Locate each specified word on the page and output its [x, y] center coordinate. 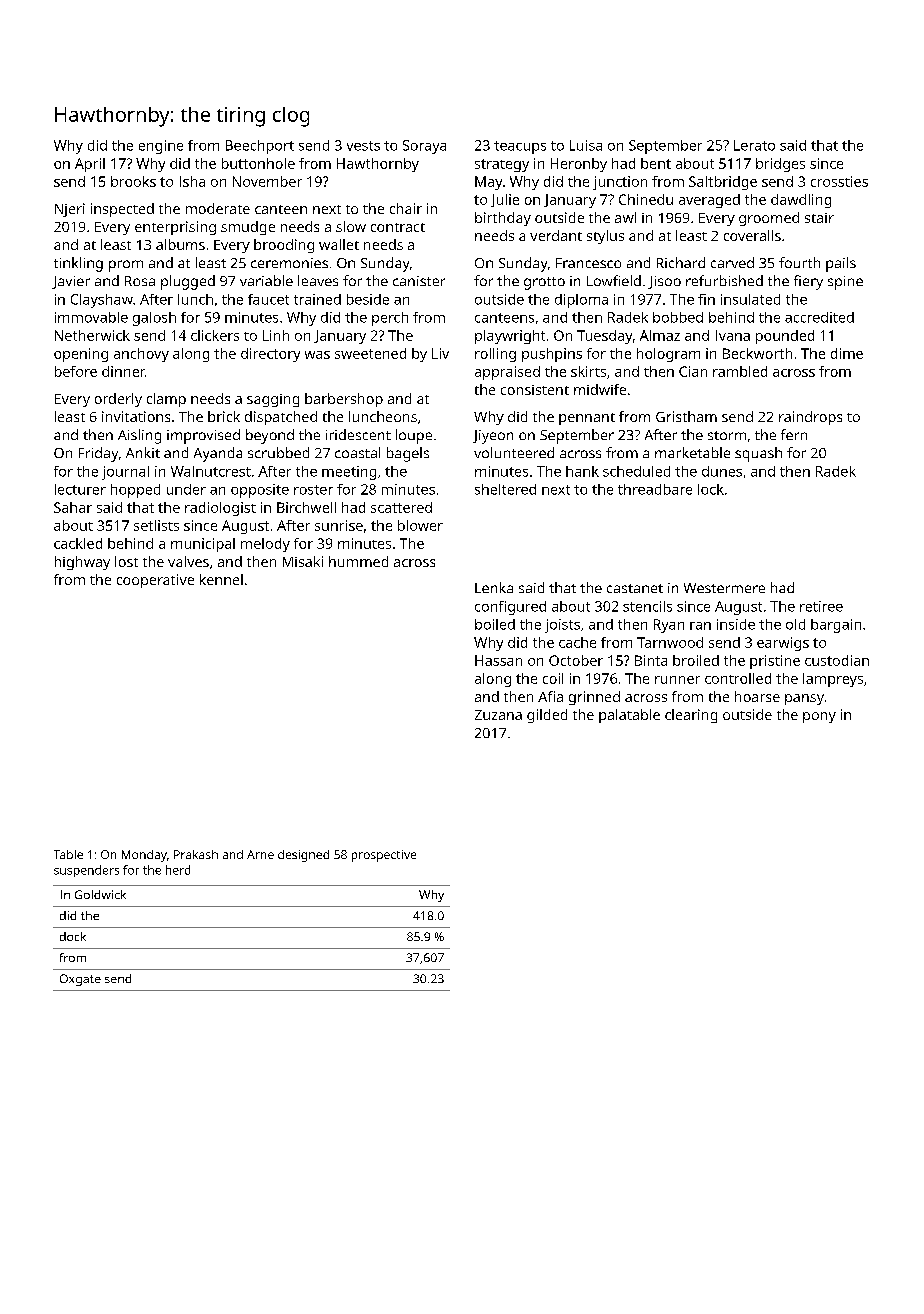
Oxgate [80, 980]
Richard [681, 262]
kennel [221, 579]
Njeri [70, 210]
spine [845, 283]
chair [406, 208]
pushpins [552, 355]
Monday [144, 856]
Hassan [498, 660]
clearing [691, 716]
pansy [804, 699]
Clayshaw [102, 301]
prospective [384, 856]
